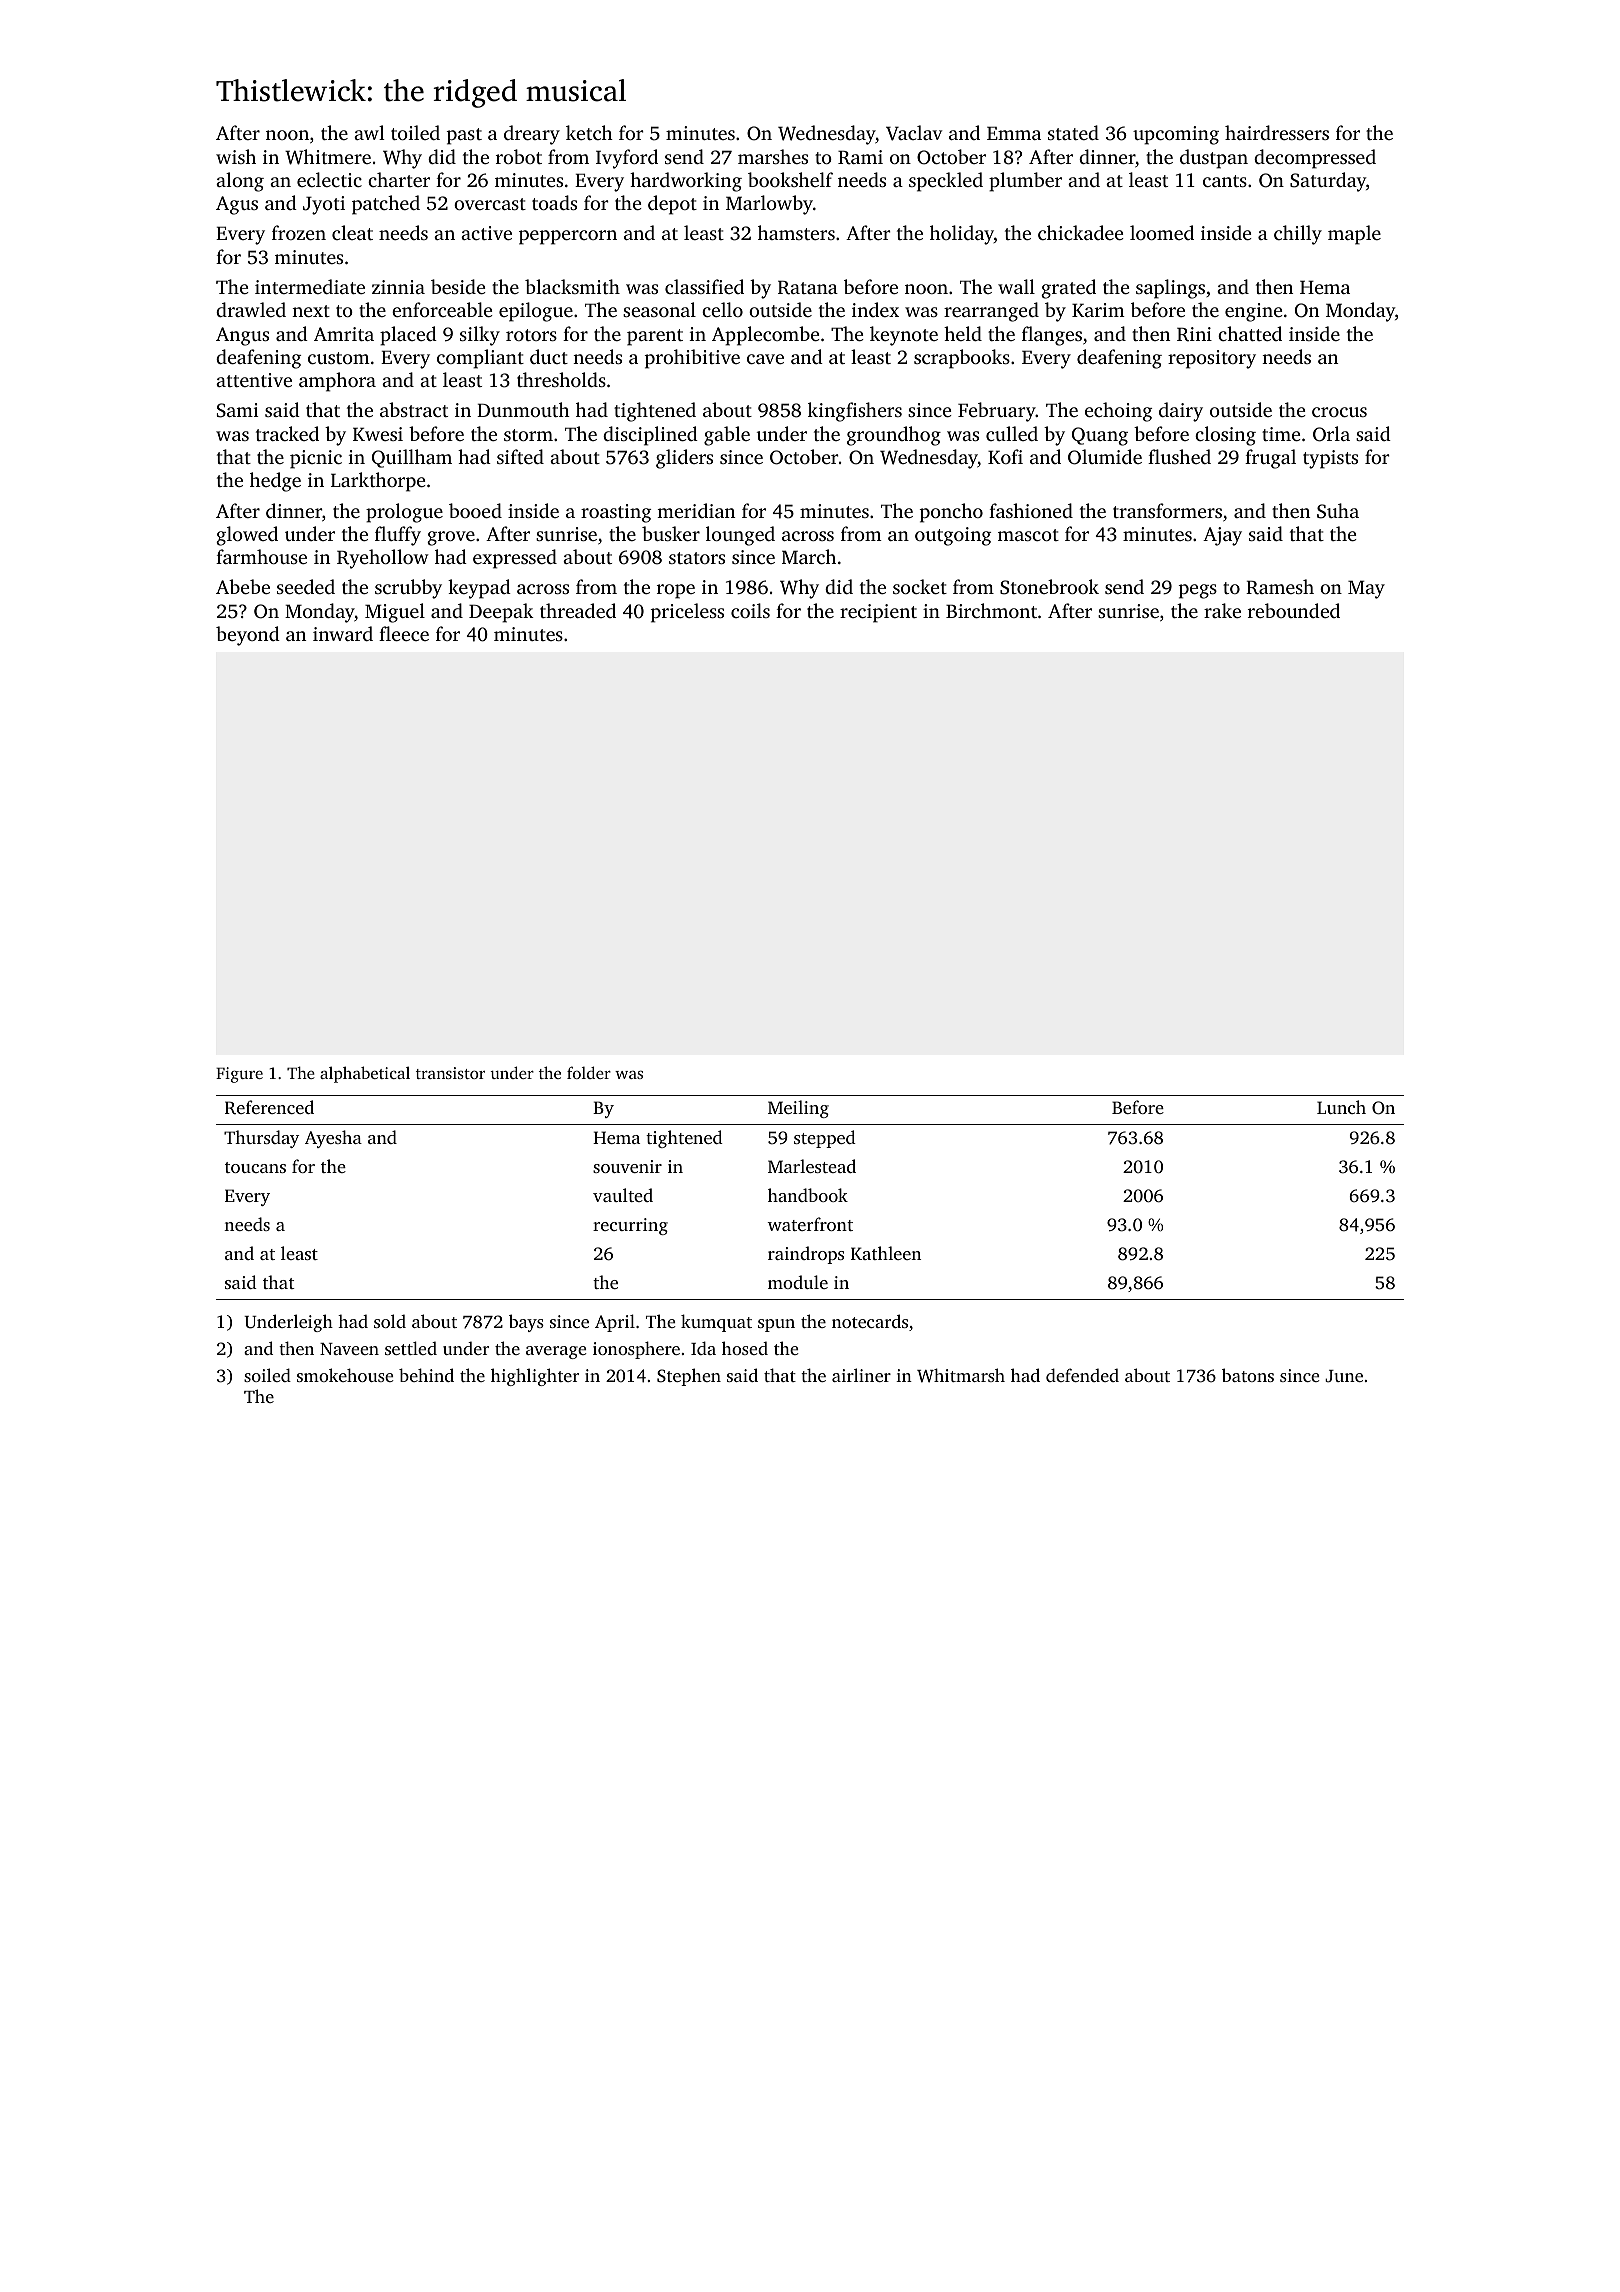  What do you see at coordinates (878, 613) in the document?
I see `recipient` at bounding box center [878, 613].
